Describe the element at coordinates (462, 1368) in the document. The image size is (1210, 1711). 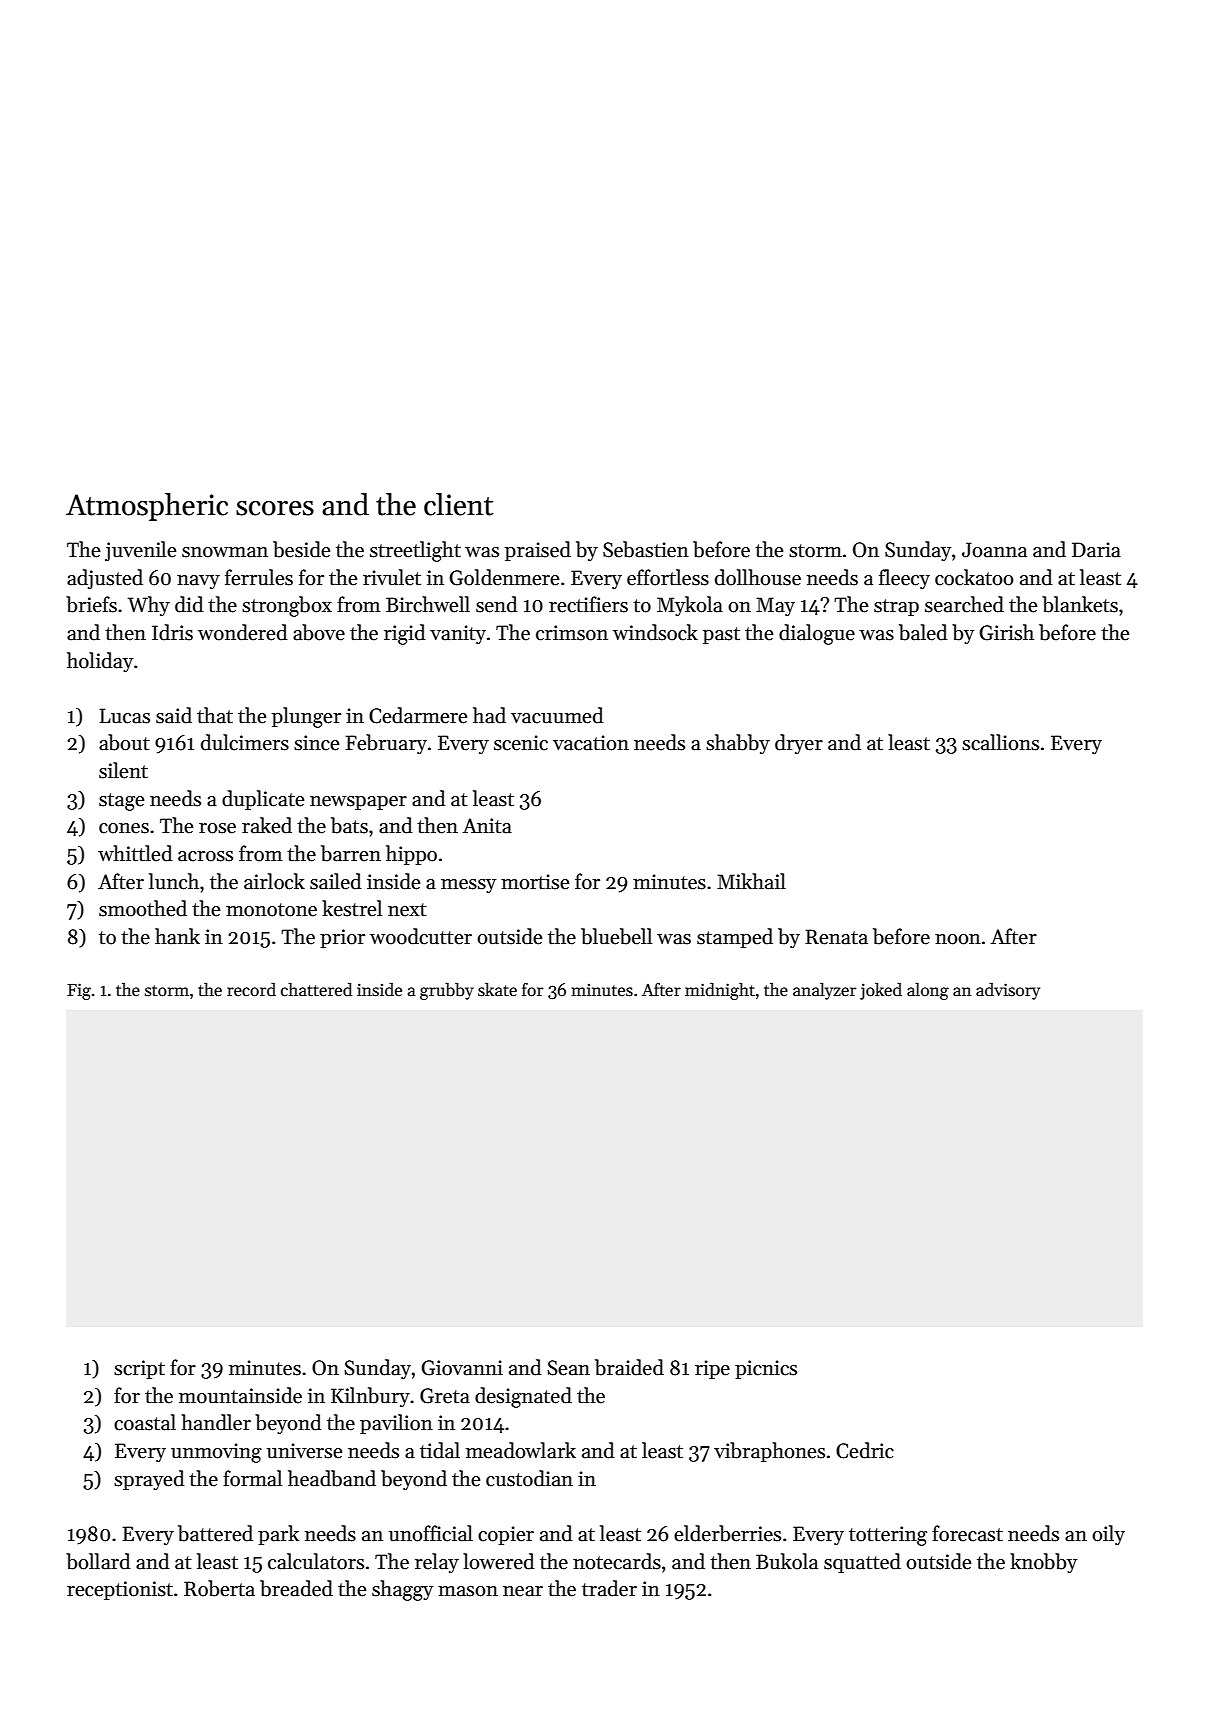
I see `Giovanni` at that location.
